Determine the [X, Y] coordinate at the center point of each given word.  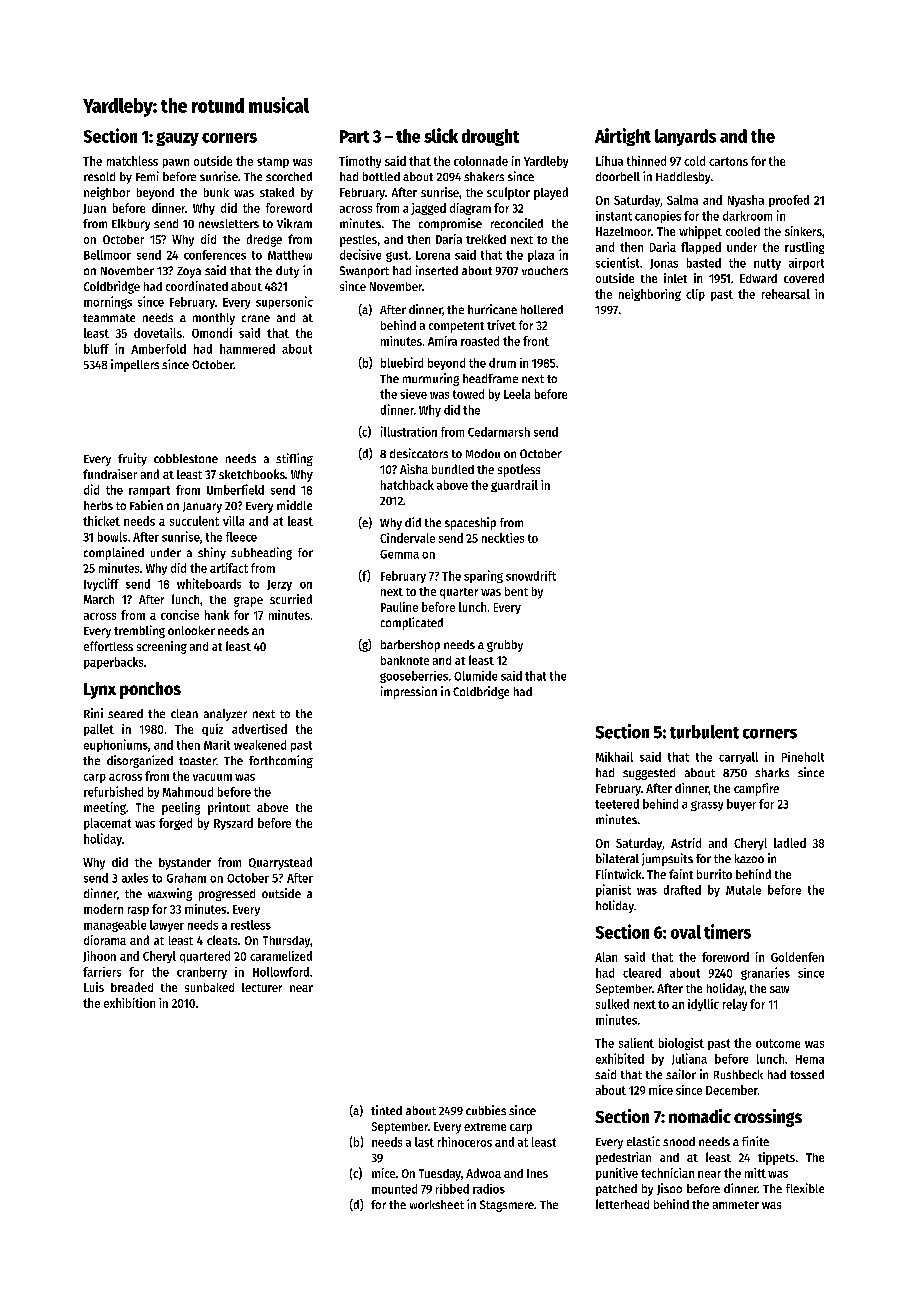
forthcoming [281, 761]
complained [114, 553]
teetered [617, 804]
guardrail [514, 486]
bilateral [617, 858]
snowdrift [531, 576]
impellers [135, 365]
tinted [386, 1110]
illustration [409, 431]
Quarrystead [280, 863]
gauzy [177, 139]
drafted [682, 890]
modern [103, 909]
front [536, 341]
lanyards [685, 137]
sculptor [508, 193]
